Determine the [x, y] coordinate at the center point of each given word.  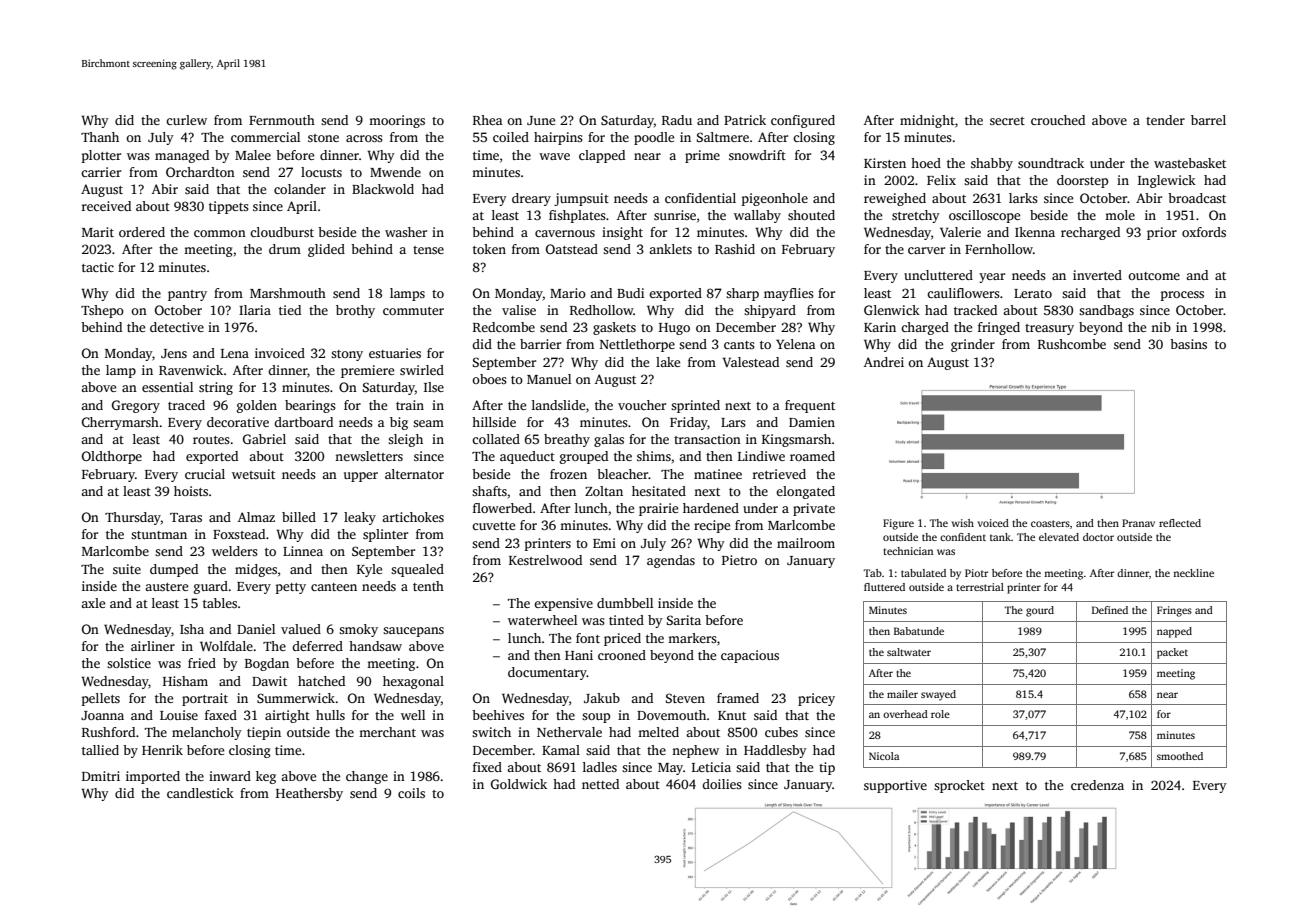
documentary [547, 673]
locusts [321, 172]
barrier [540, 344]
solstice [129, 663]
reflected [1180, 523]
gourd [1040, 611]
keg [266, 777]
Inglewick [1167, 181]
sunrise [675, 215]
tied [290, 310]
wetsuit [253, 474]
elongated [805, 492]
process [1182, 296]
